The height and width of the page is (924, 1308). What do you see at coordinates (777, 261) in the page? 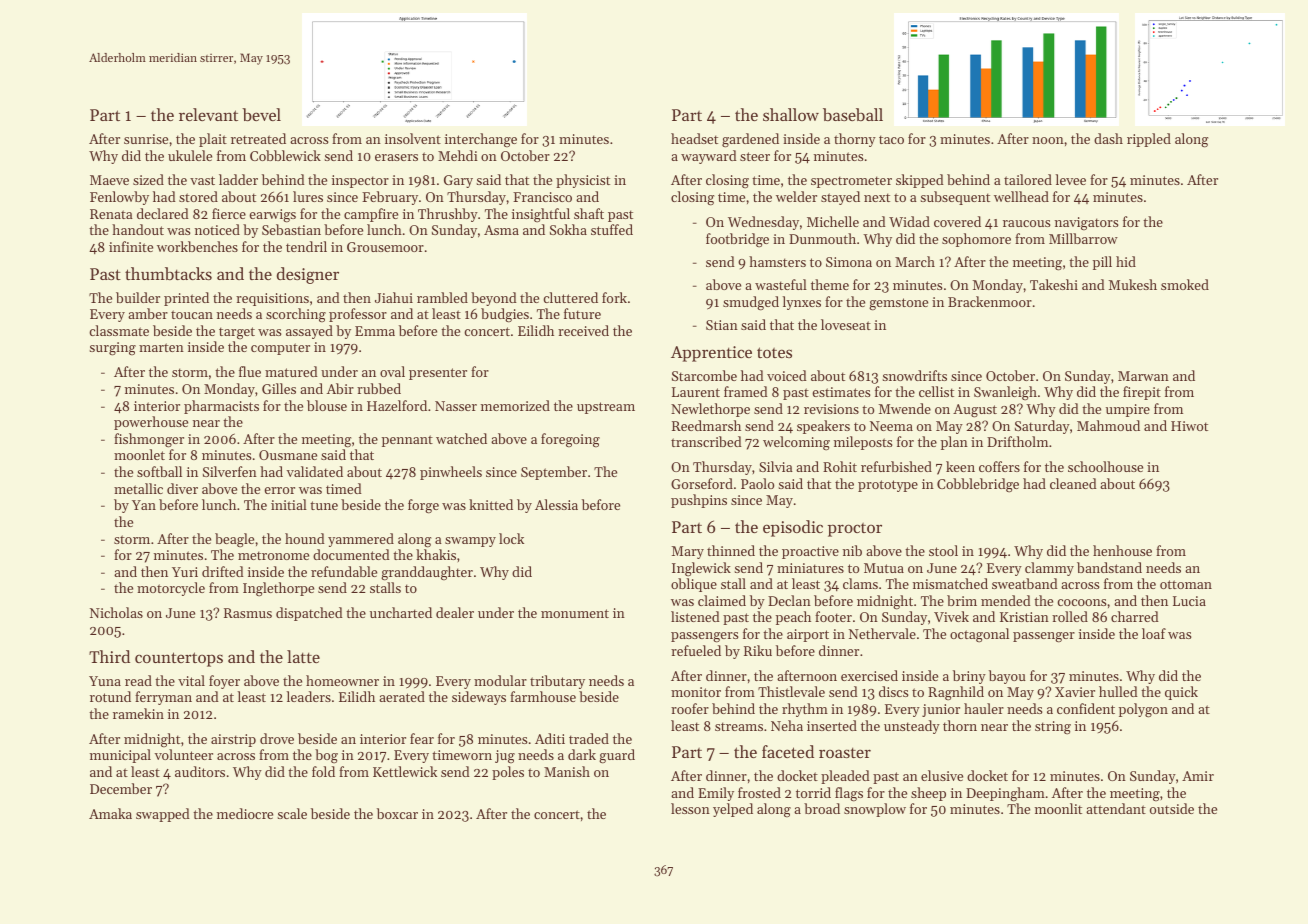
I see `hamsters` at bounding box center [777, 261].
